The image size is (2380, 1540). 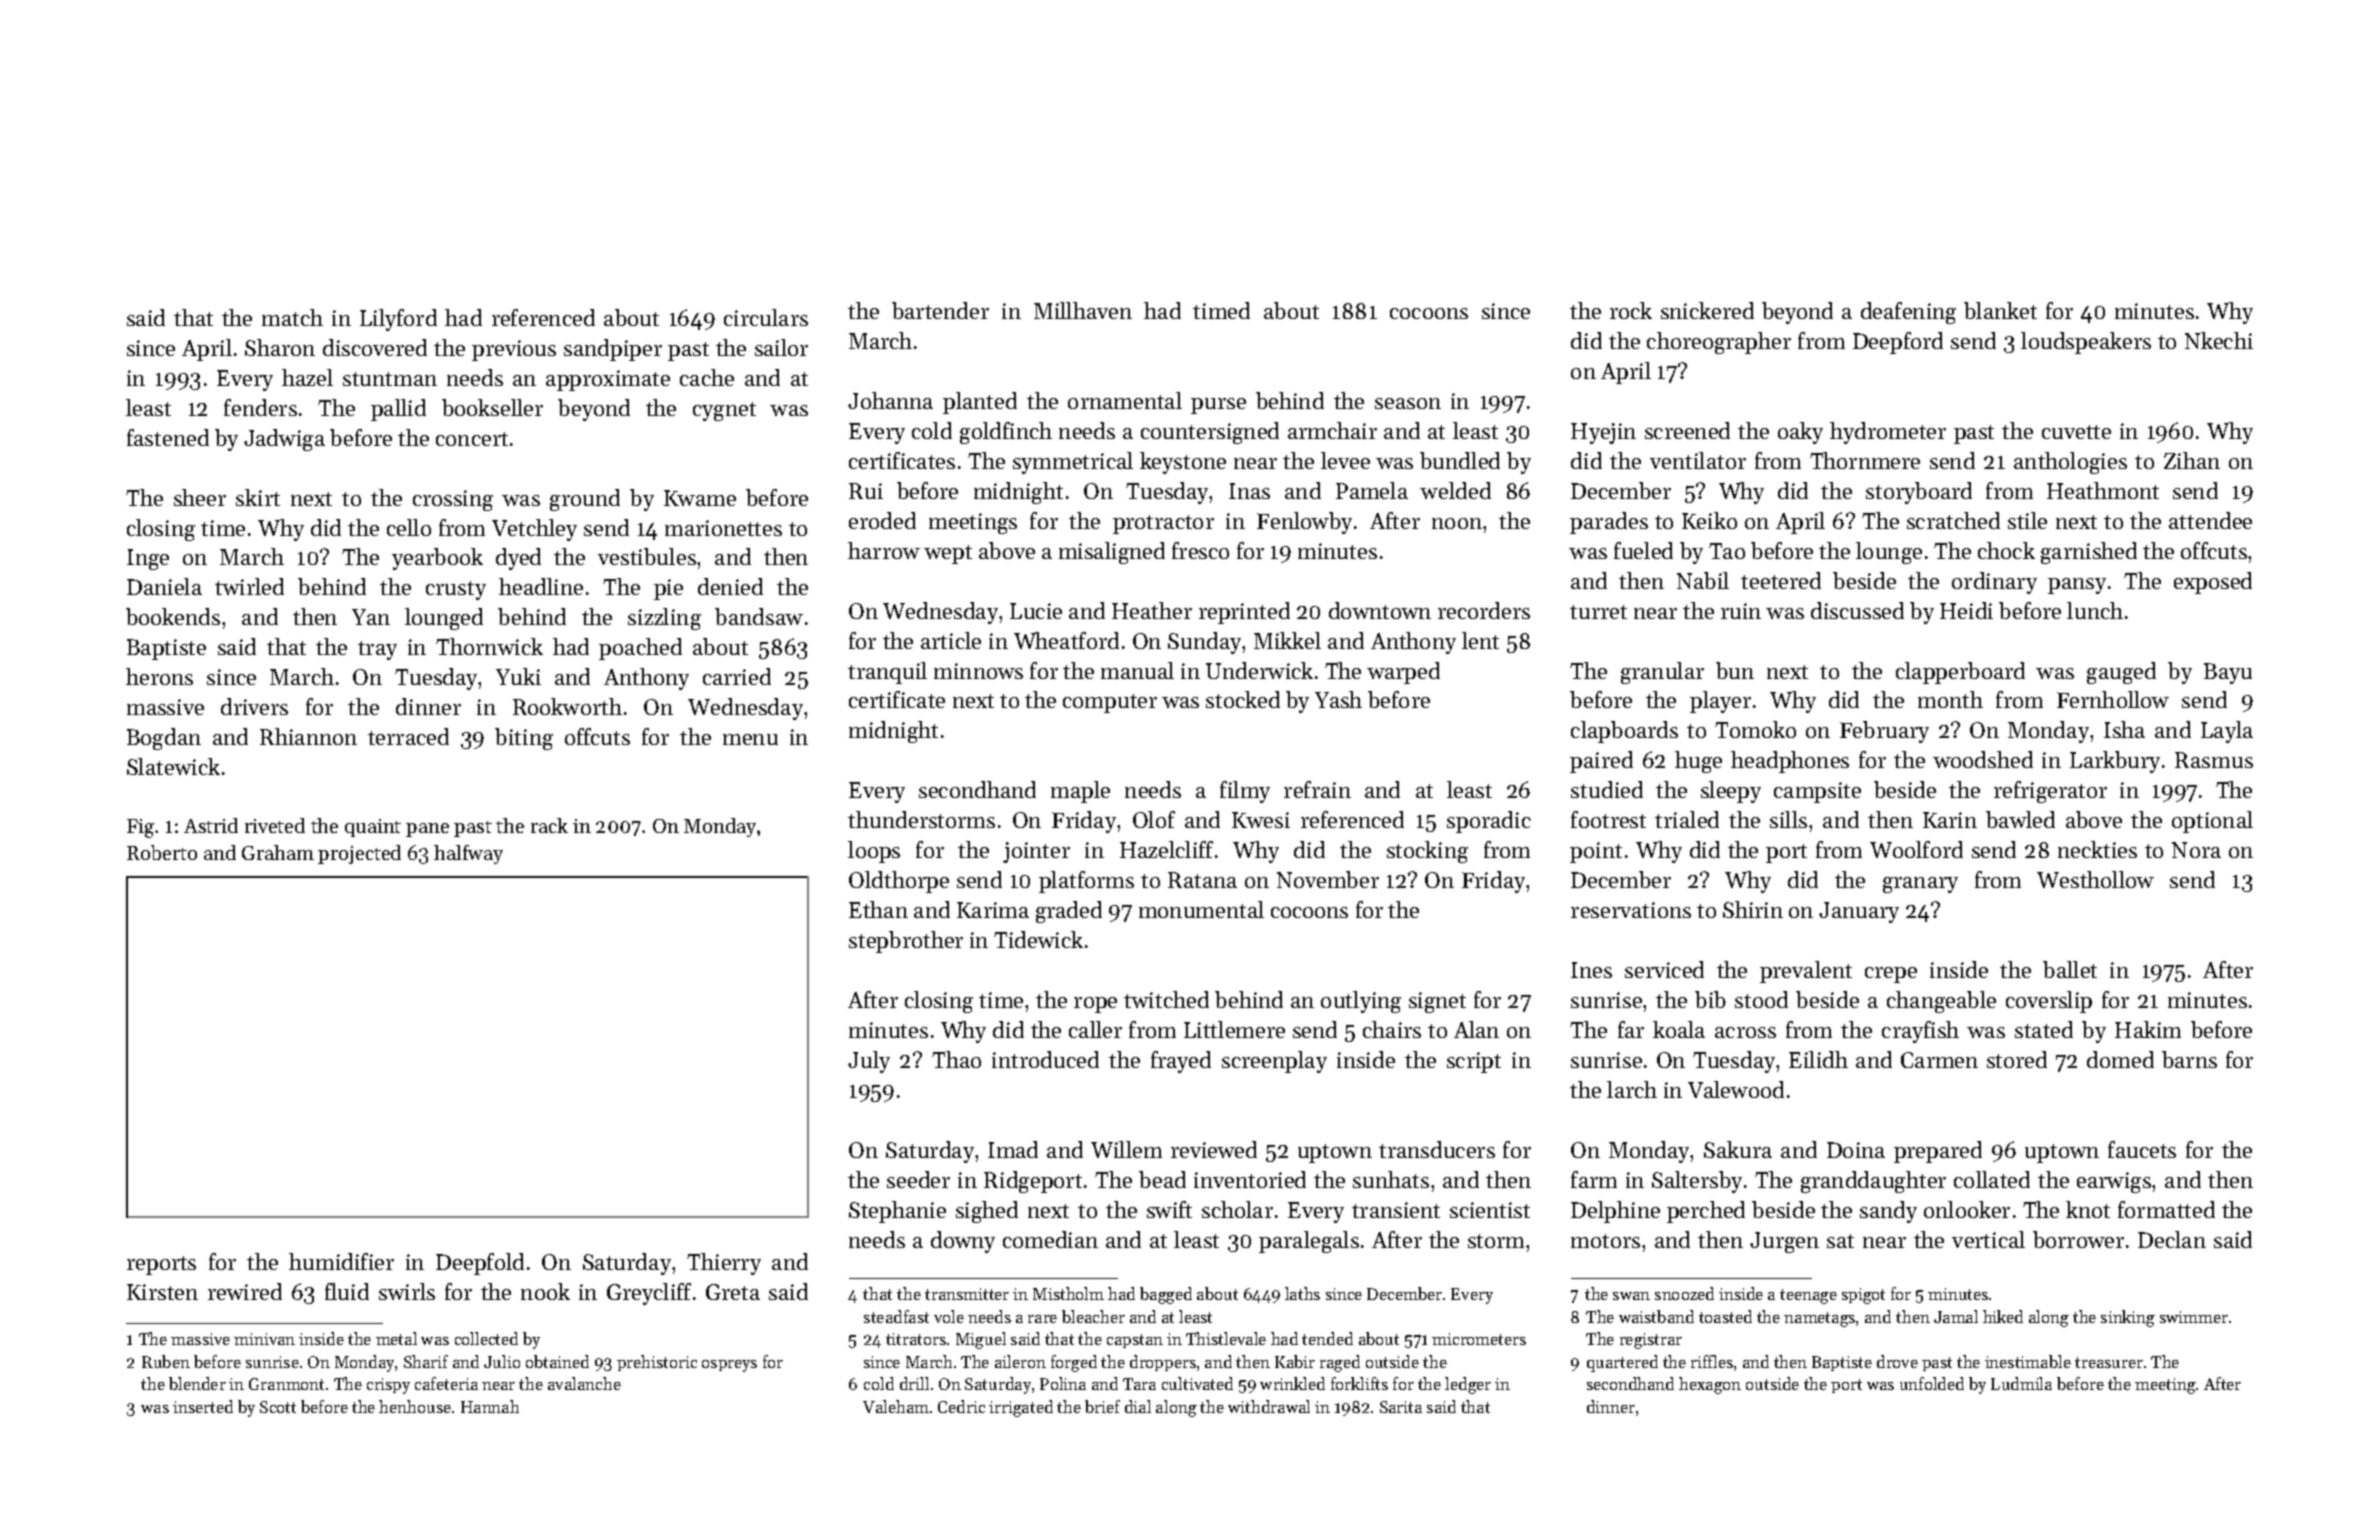 I want to click on purse, so click(x=1218, y=406).
